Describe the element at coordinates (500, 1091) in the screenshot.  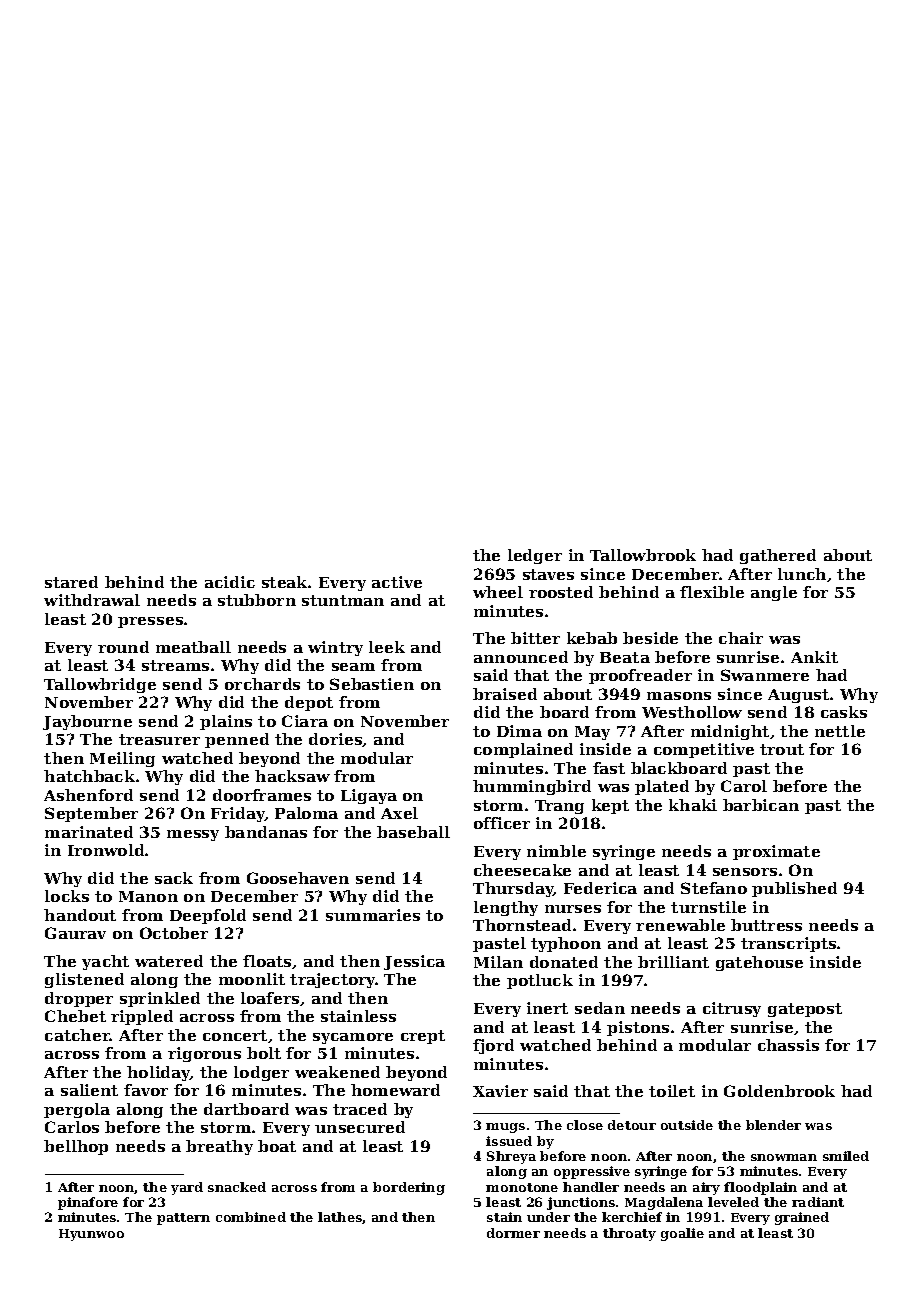
I see `Xavier` at that location.
